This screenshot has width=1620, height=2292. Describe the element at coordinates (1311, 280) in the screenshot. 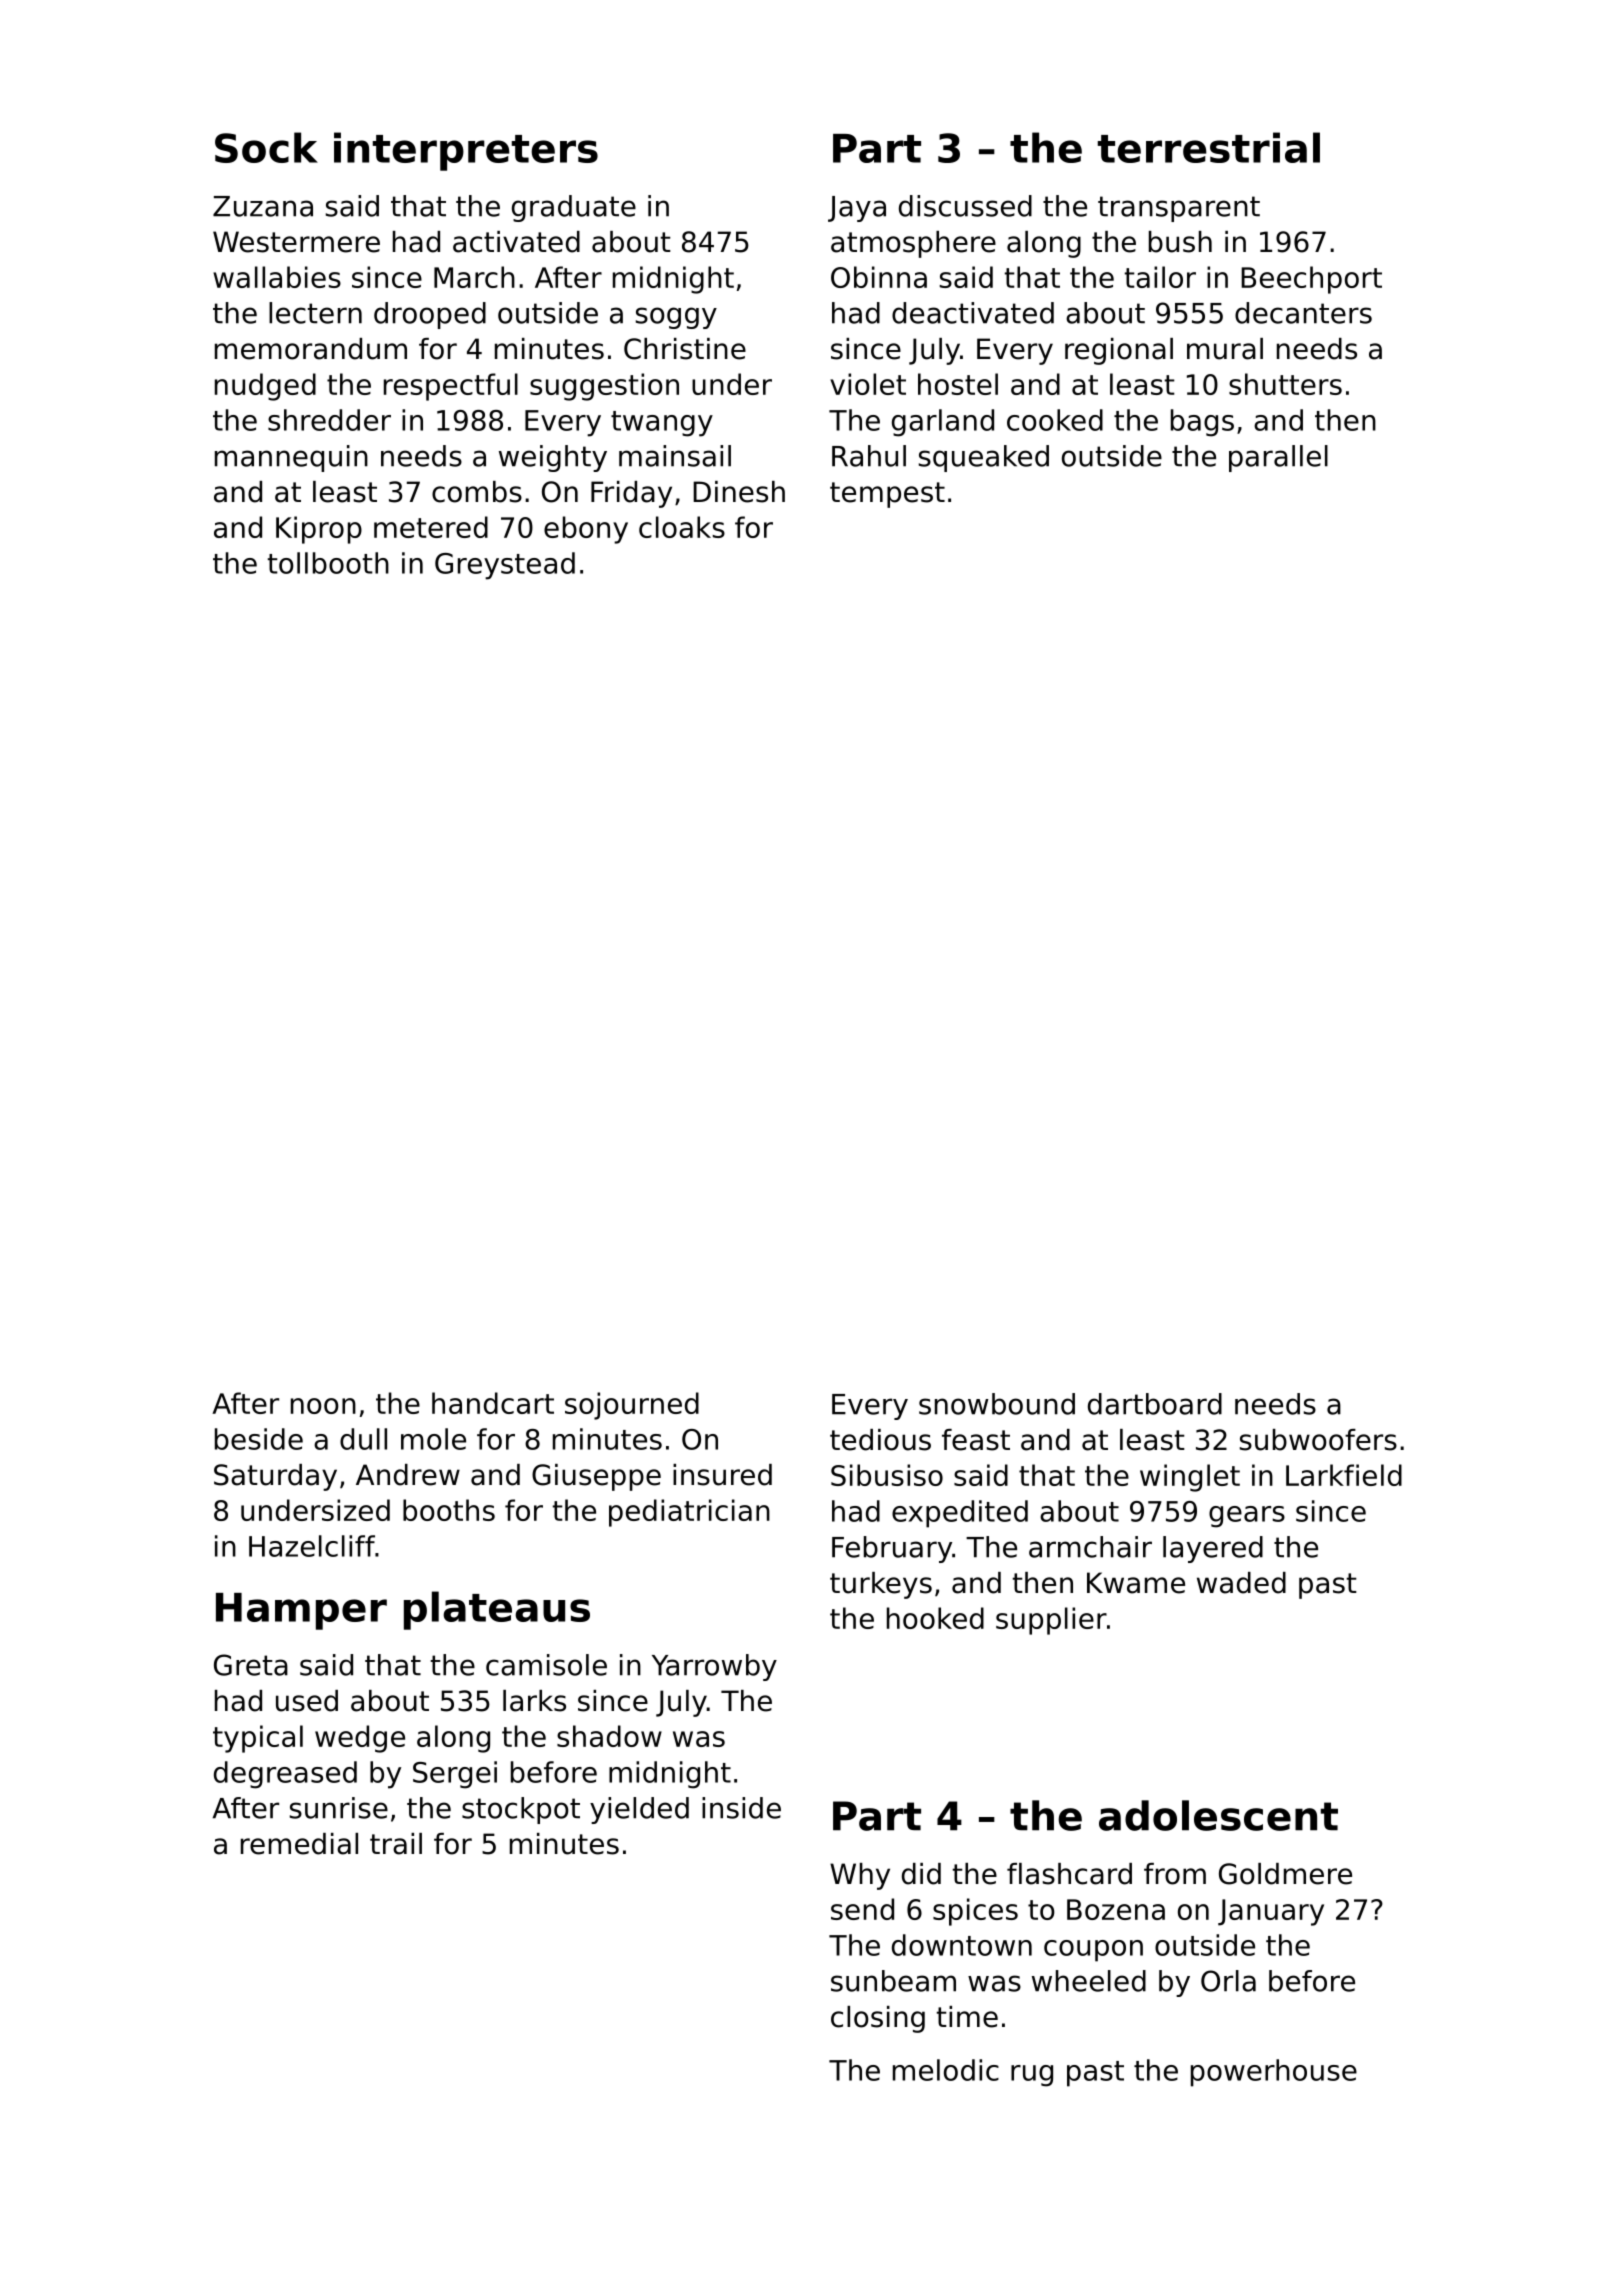

I see `Beechport` at that location.
